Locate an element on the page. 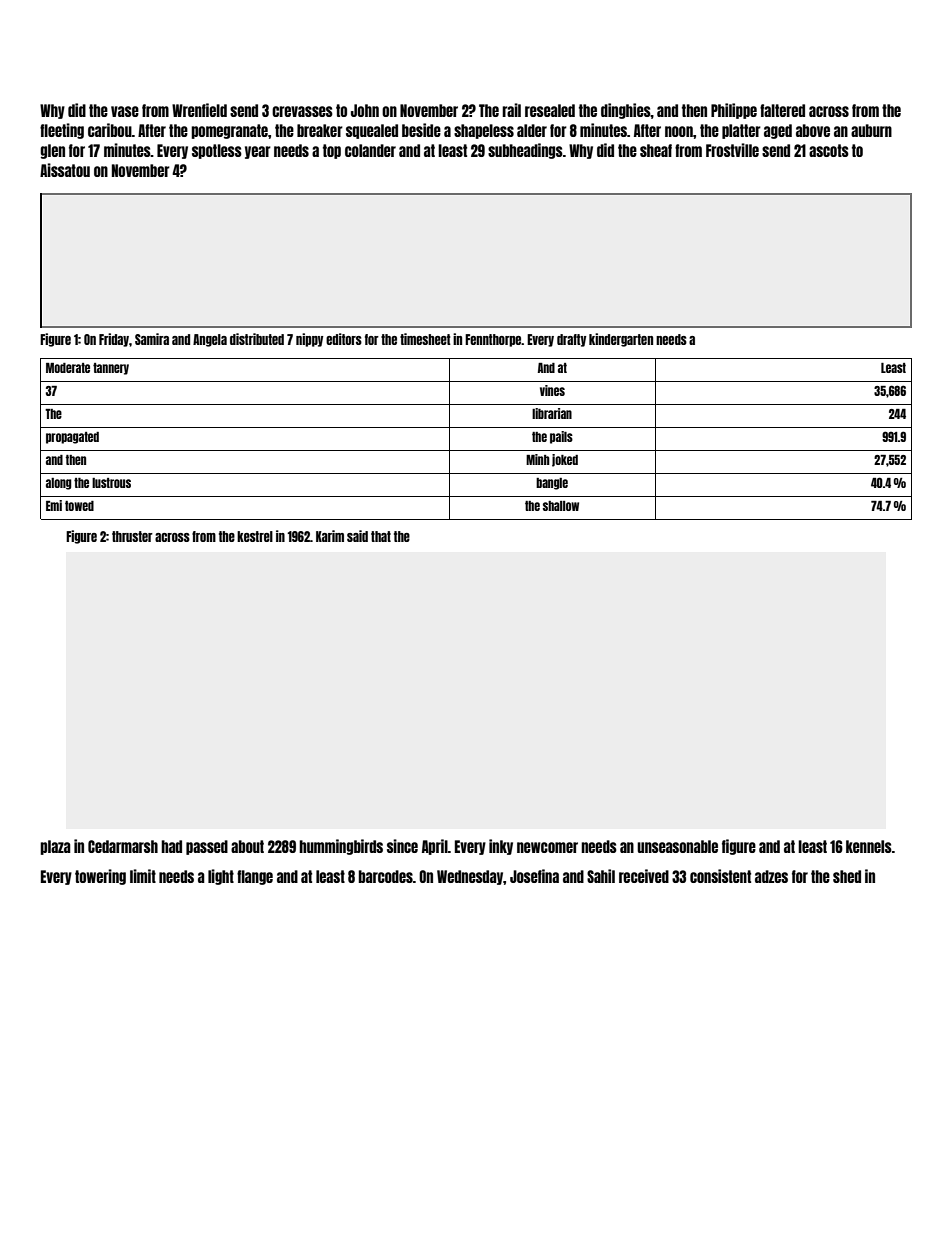 This image has height=1233, width=952. kennels is located at coordinates (869, 846).
